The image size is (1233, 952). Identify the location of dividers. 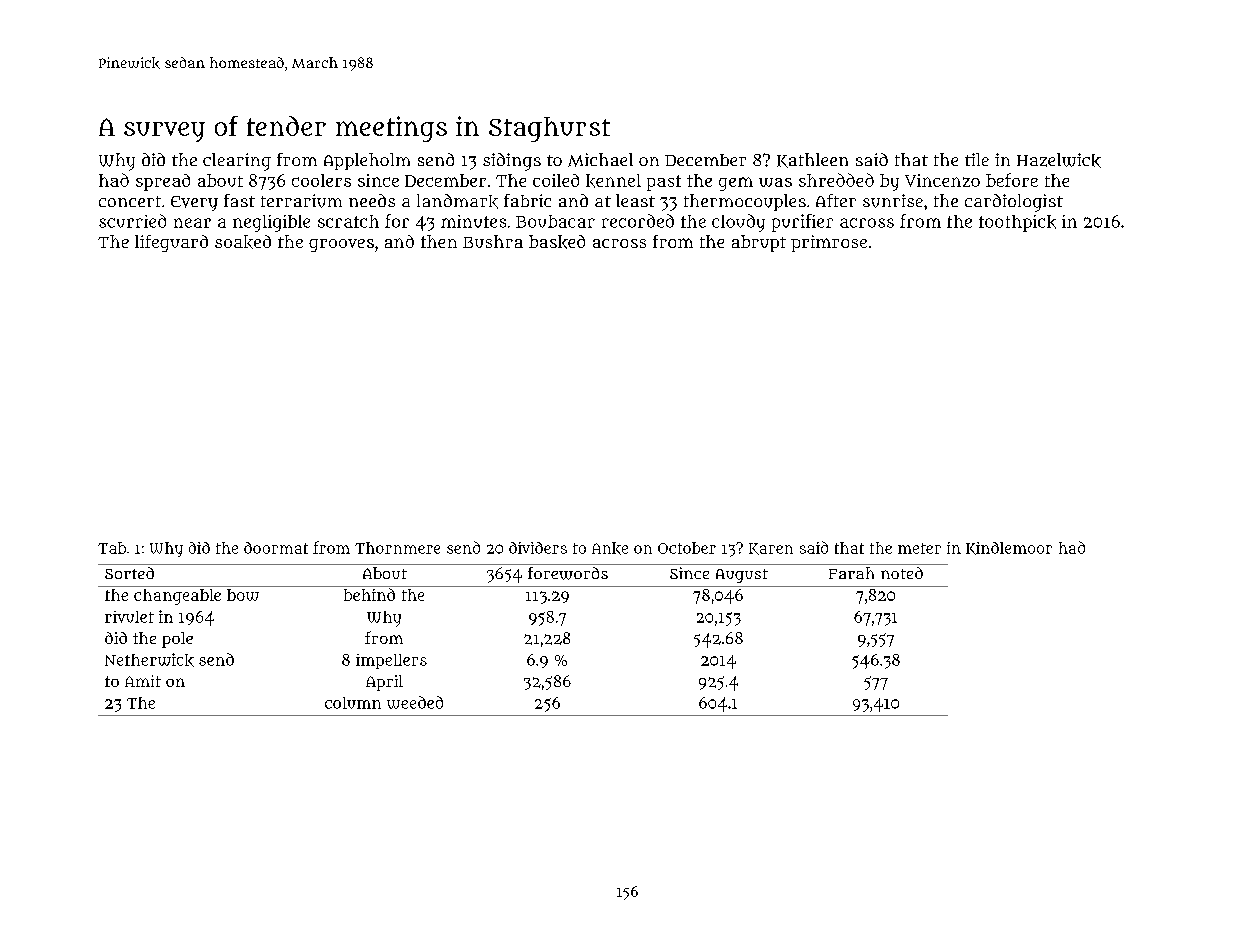
(538, 548).
